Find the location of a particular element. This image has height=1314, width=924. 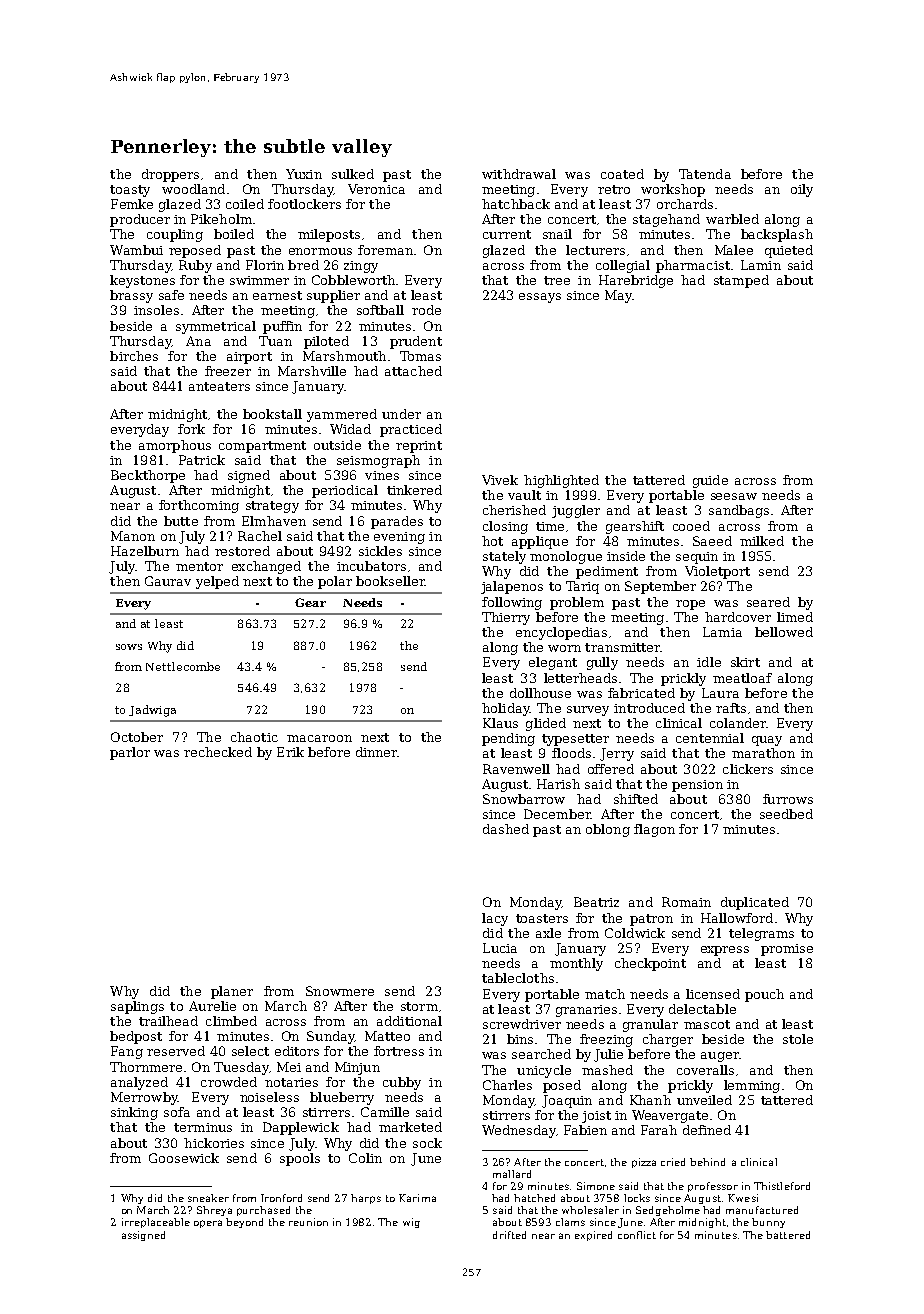

promise is located at coordinates (787, 950).
